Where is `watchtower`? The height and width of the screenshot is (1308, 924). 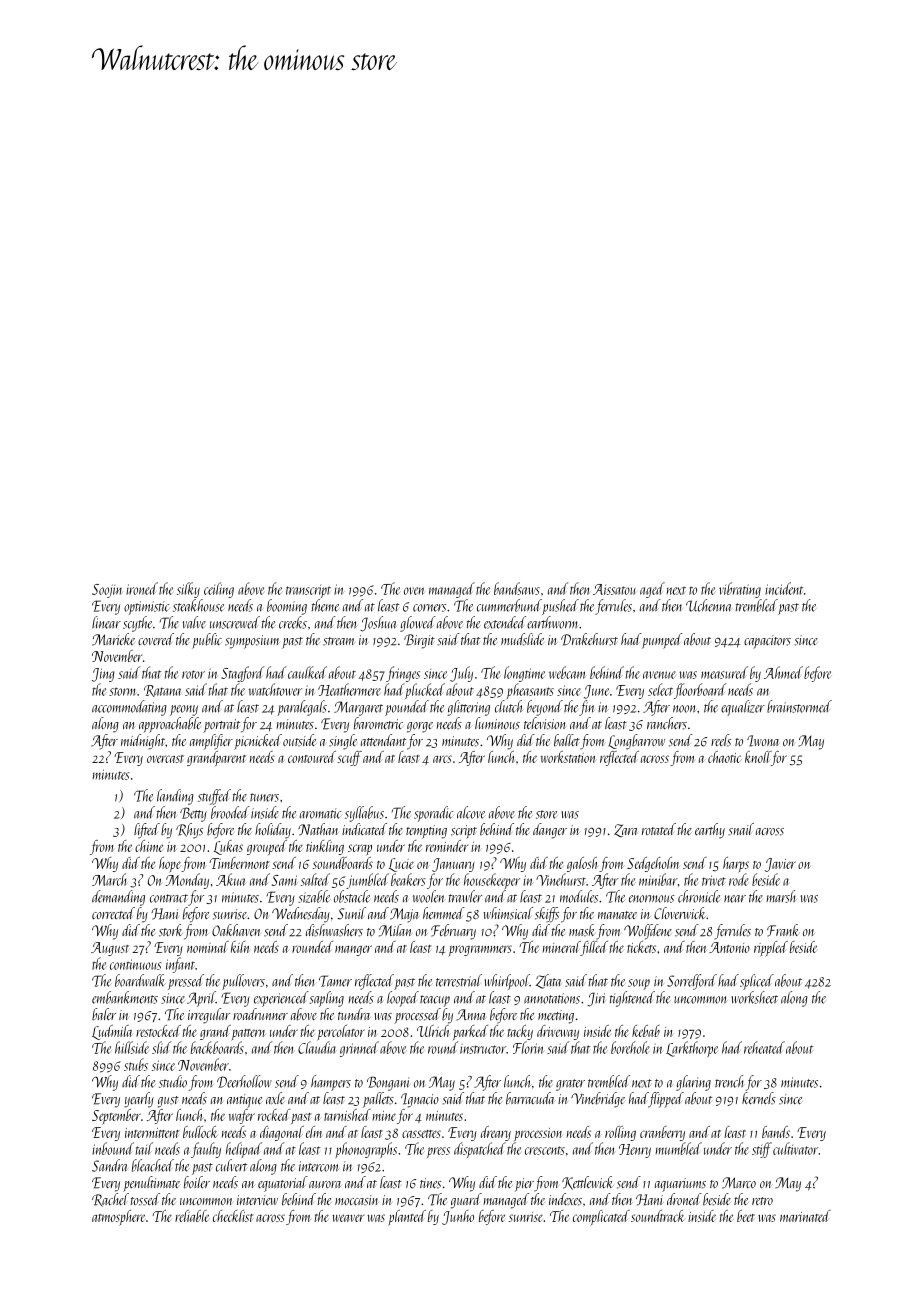
watchtower is located at coordinates (275, 689).
